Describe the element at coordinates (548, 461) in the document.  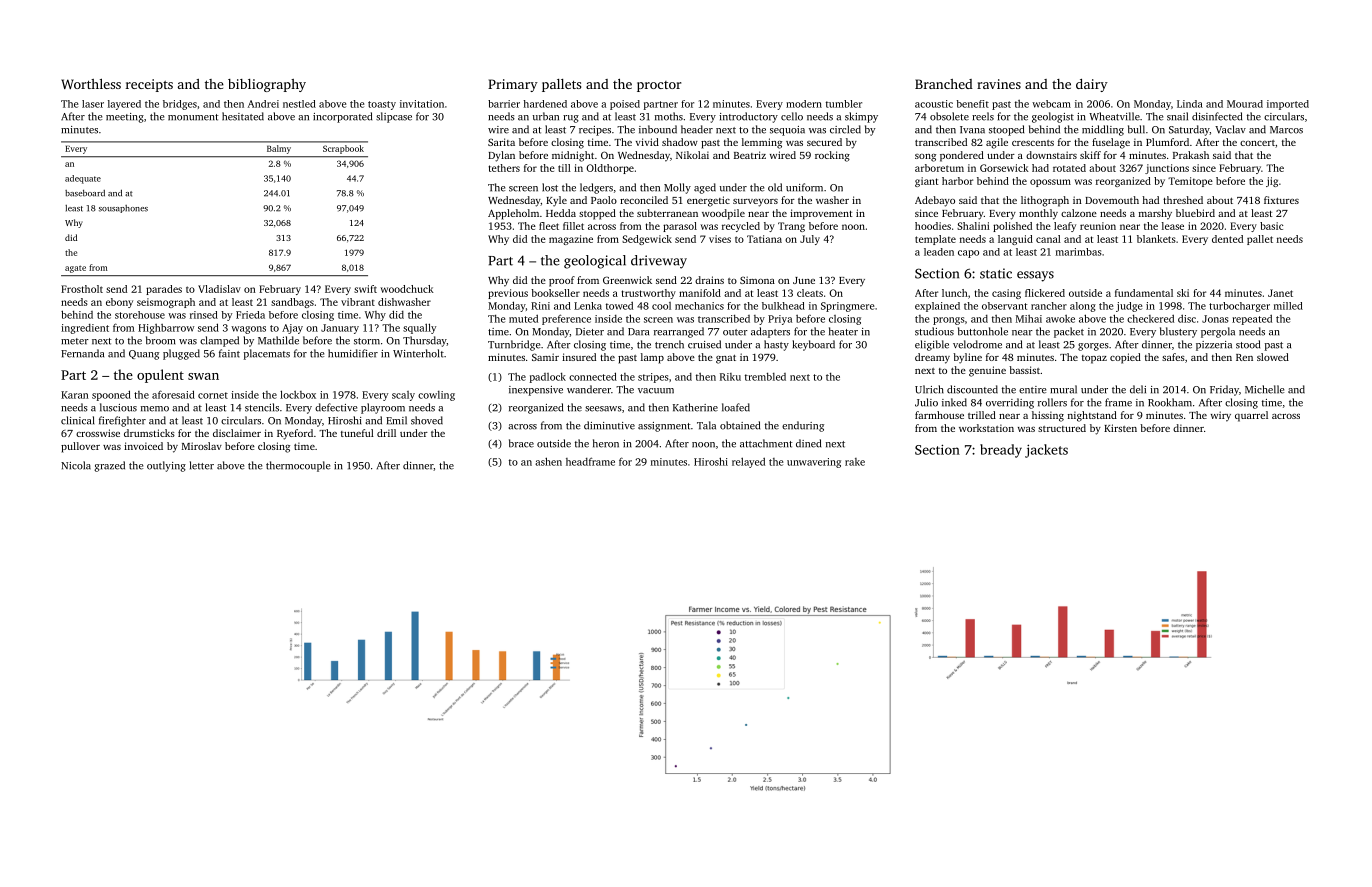
I see `ashen` at that location.
